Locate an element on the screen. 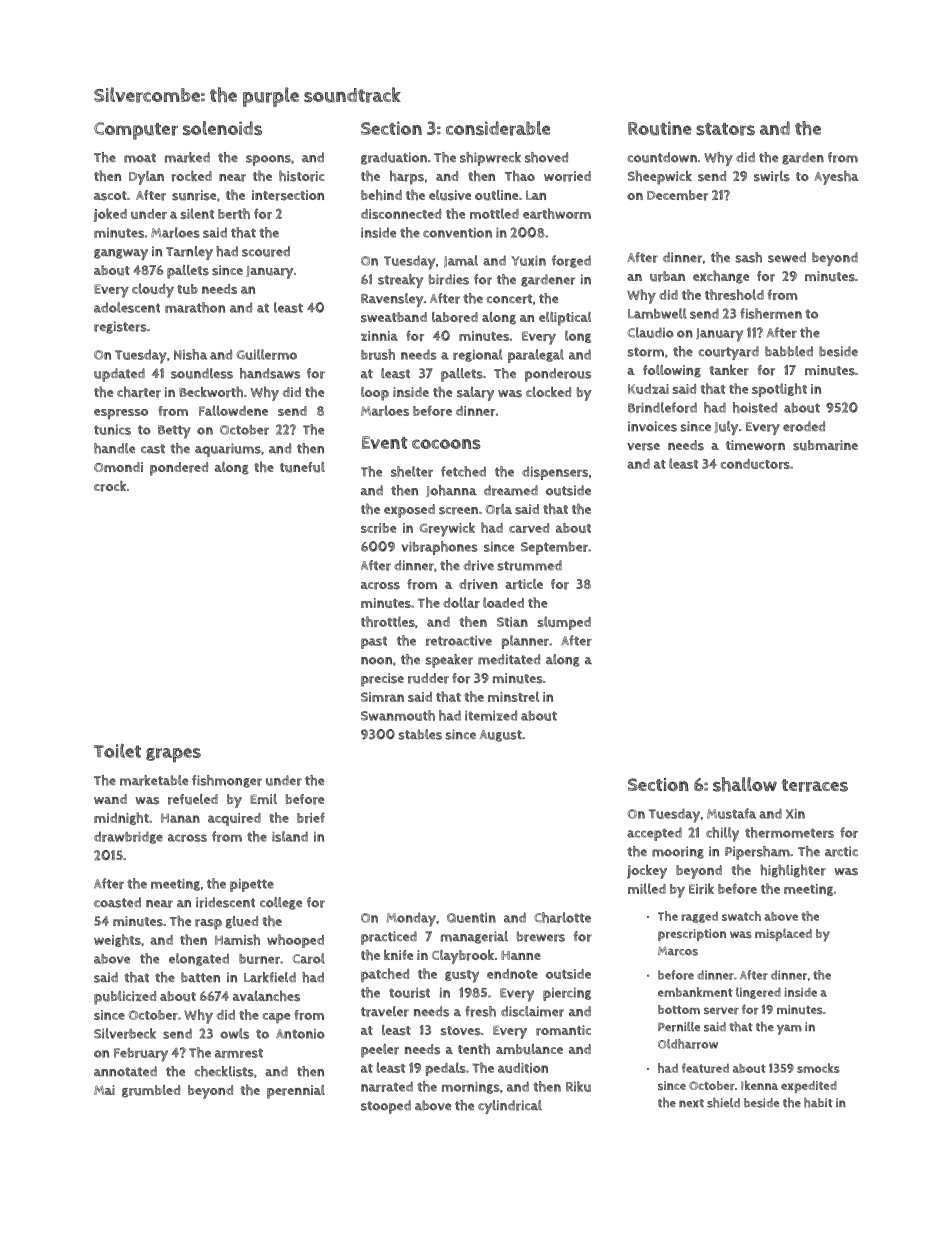 The width and height of the screenshot is (952, 1233). slumped is located at coordinates (564, 623).
